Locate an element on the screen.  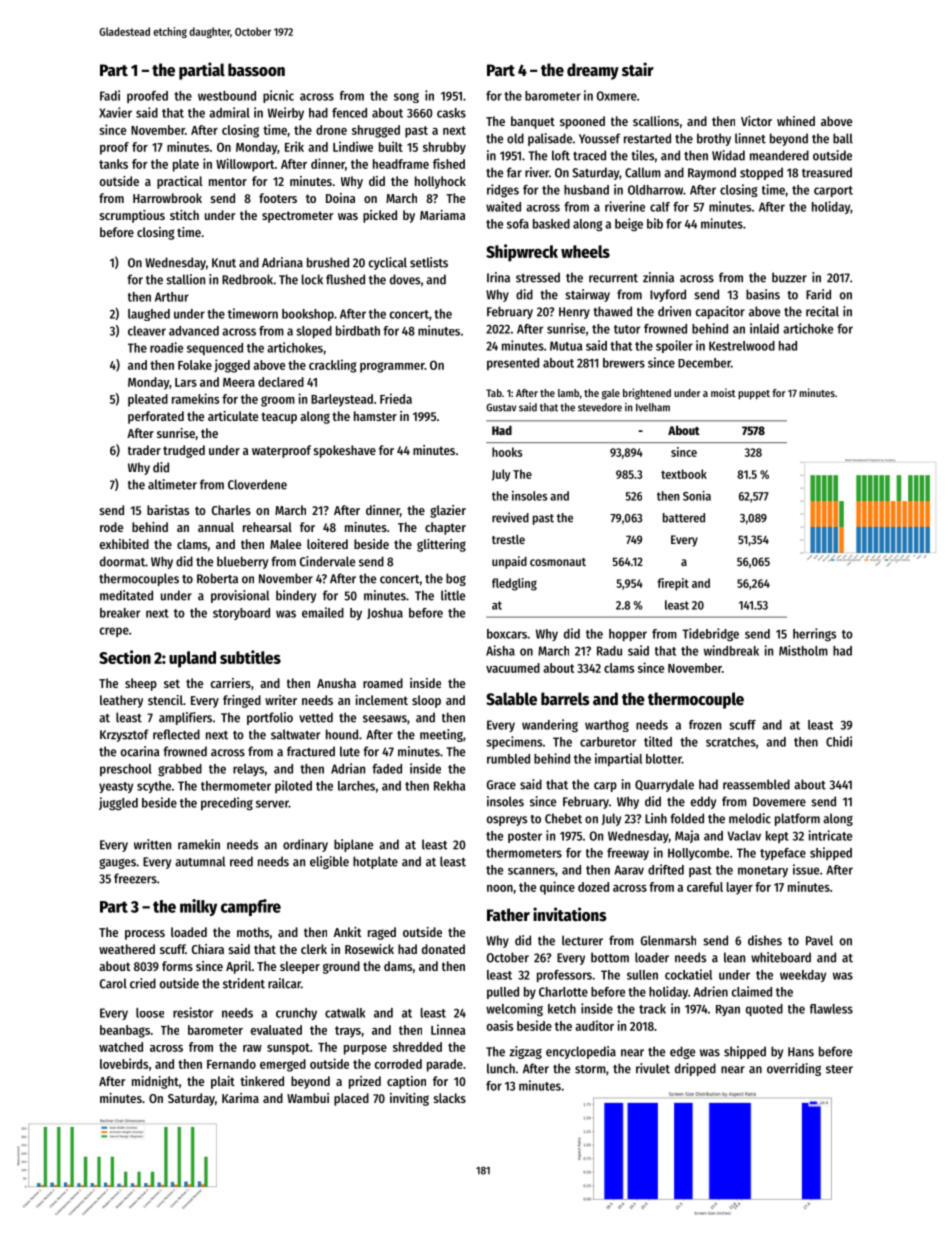
hooks is located at coordinates (507, 452).
